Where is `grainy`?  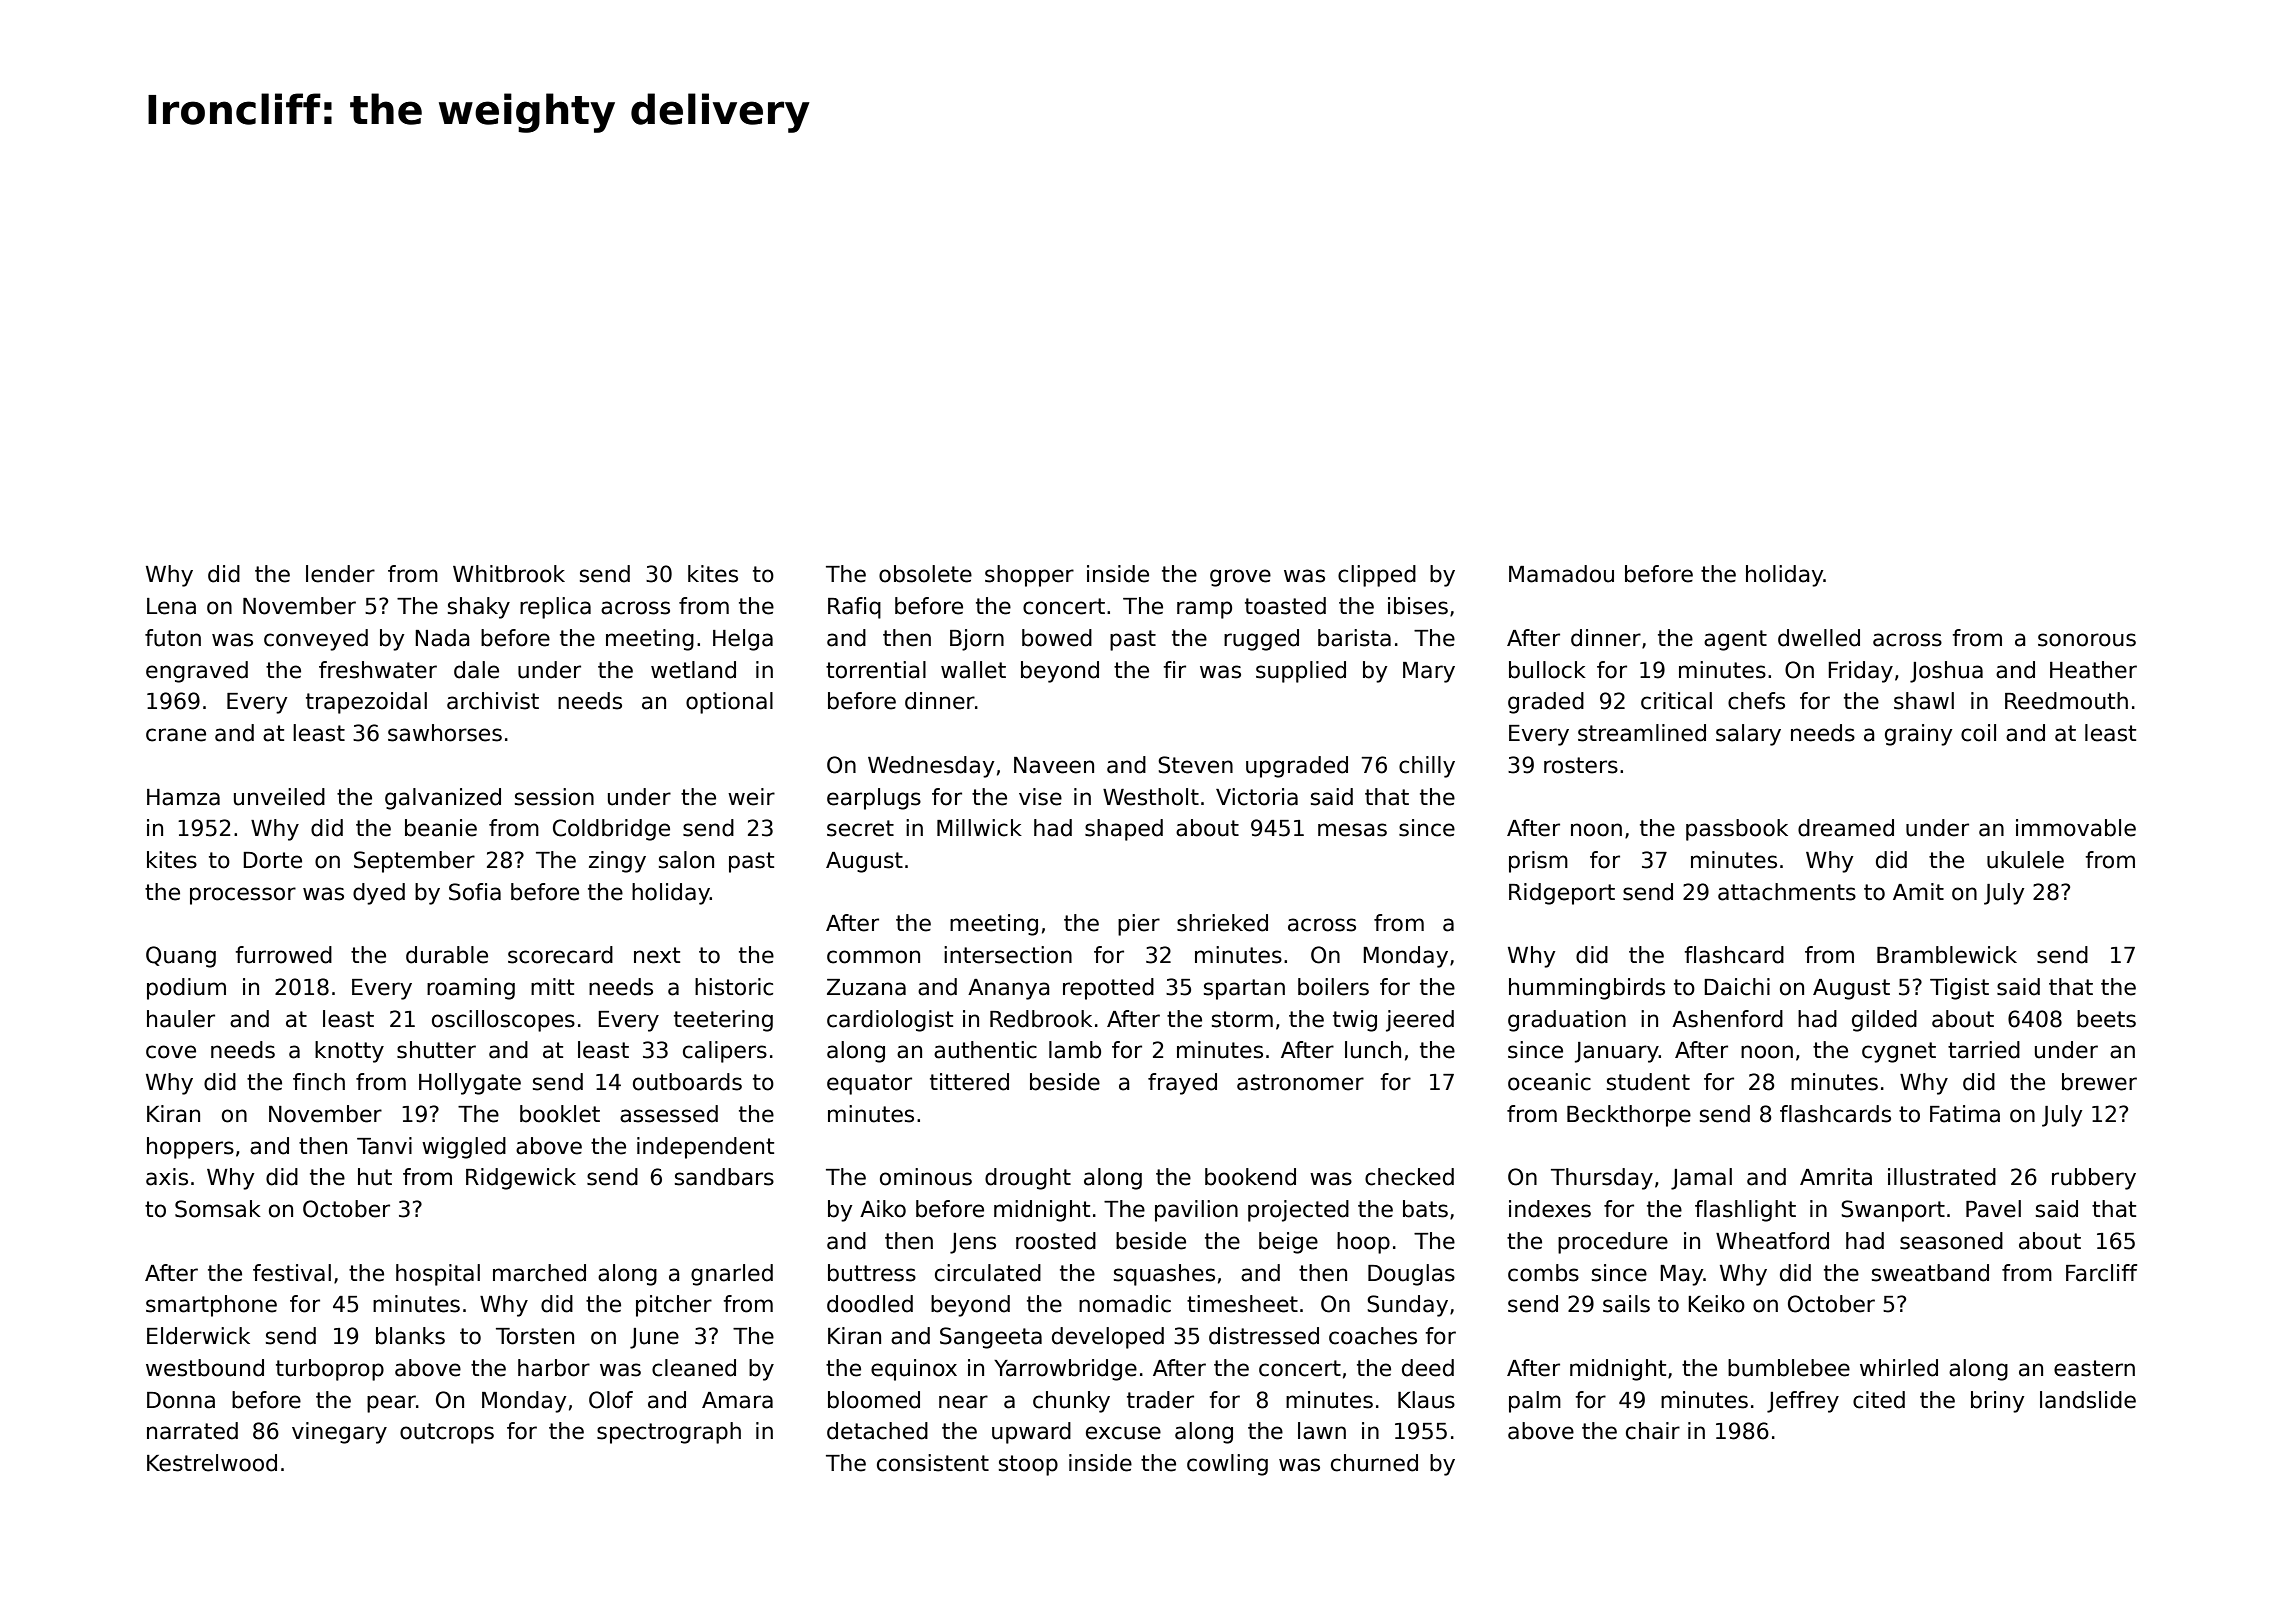
grainy is located at coordinates (1919, 735).
